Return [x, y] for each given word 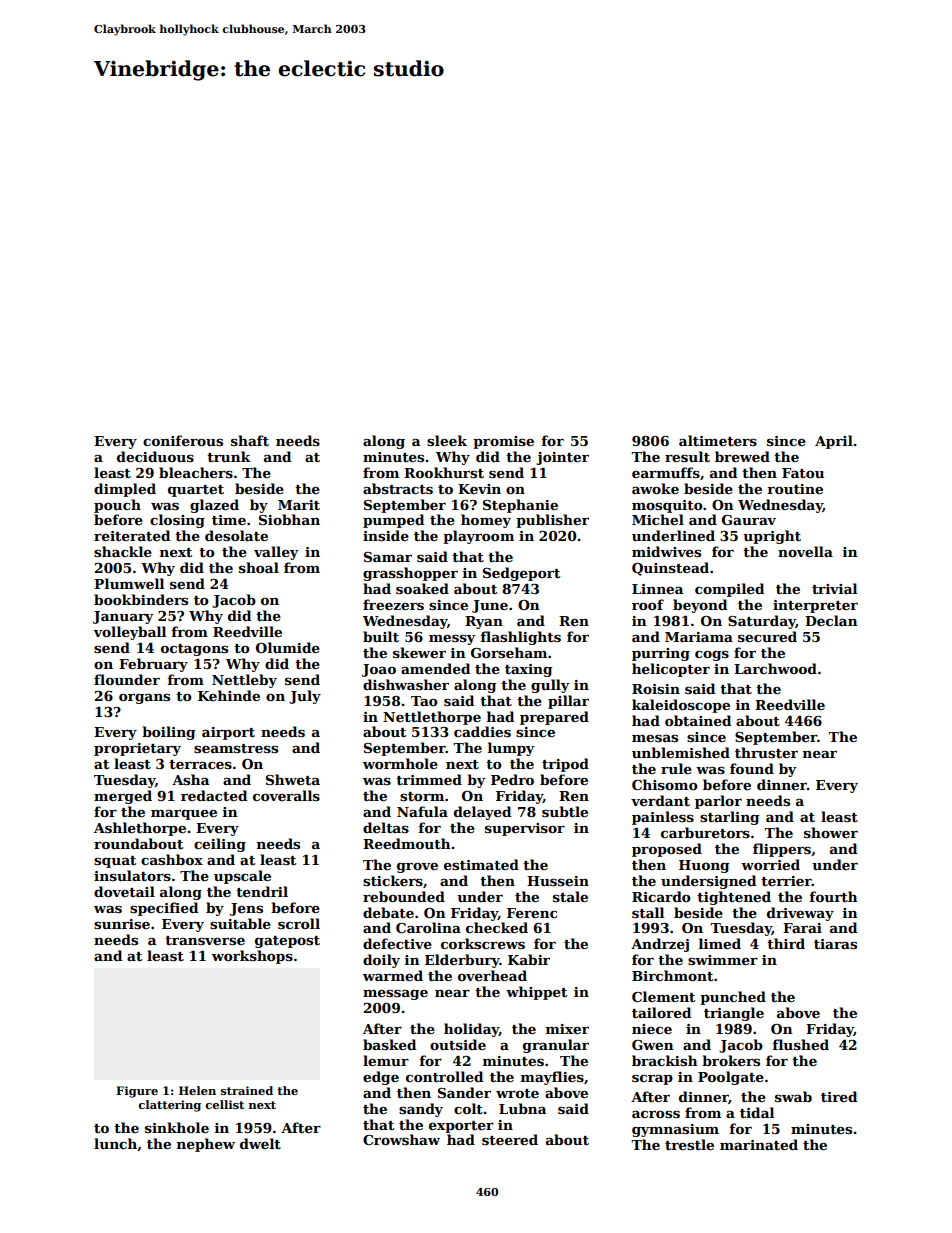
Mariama [699, 637]
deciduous [155, 456]
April [834, 442]
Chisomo [665, 784]
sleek [447, 440]
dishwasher [406, 684]
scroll [299, 923]
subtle [565, 811]
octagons [194, 650]
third [786, 943]
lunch [115, 1143]
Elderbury [462, 961]
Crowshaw [401, 1139]
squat [115, 862]
